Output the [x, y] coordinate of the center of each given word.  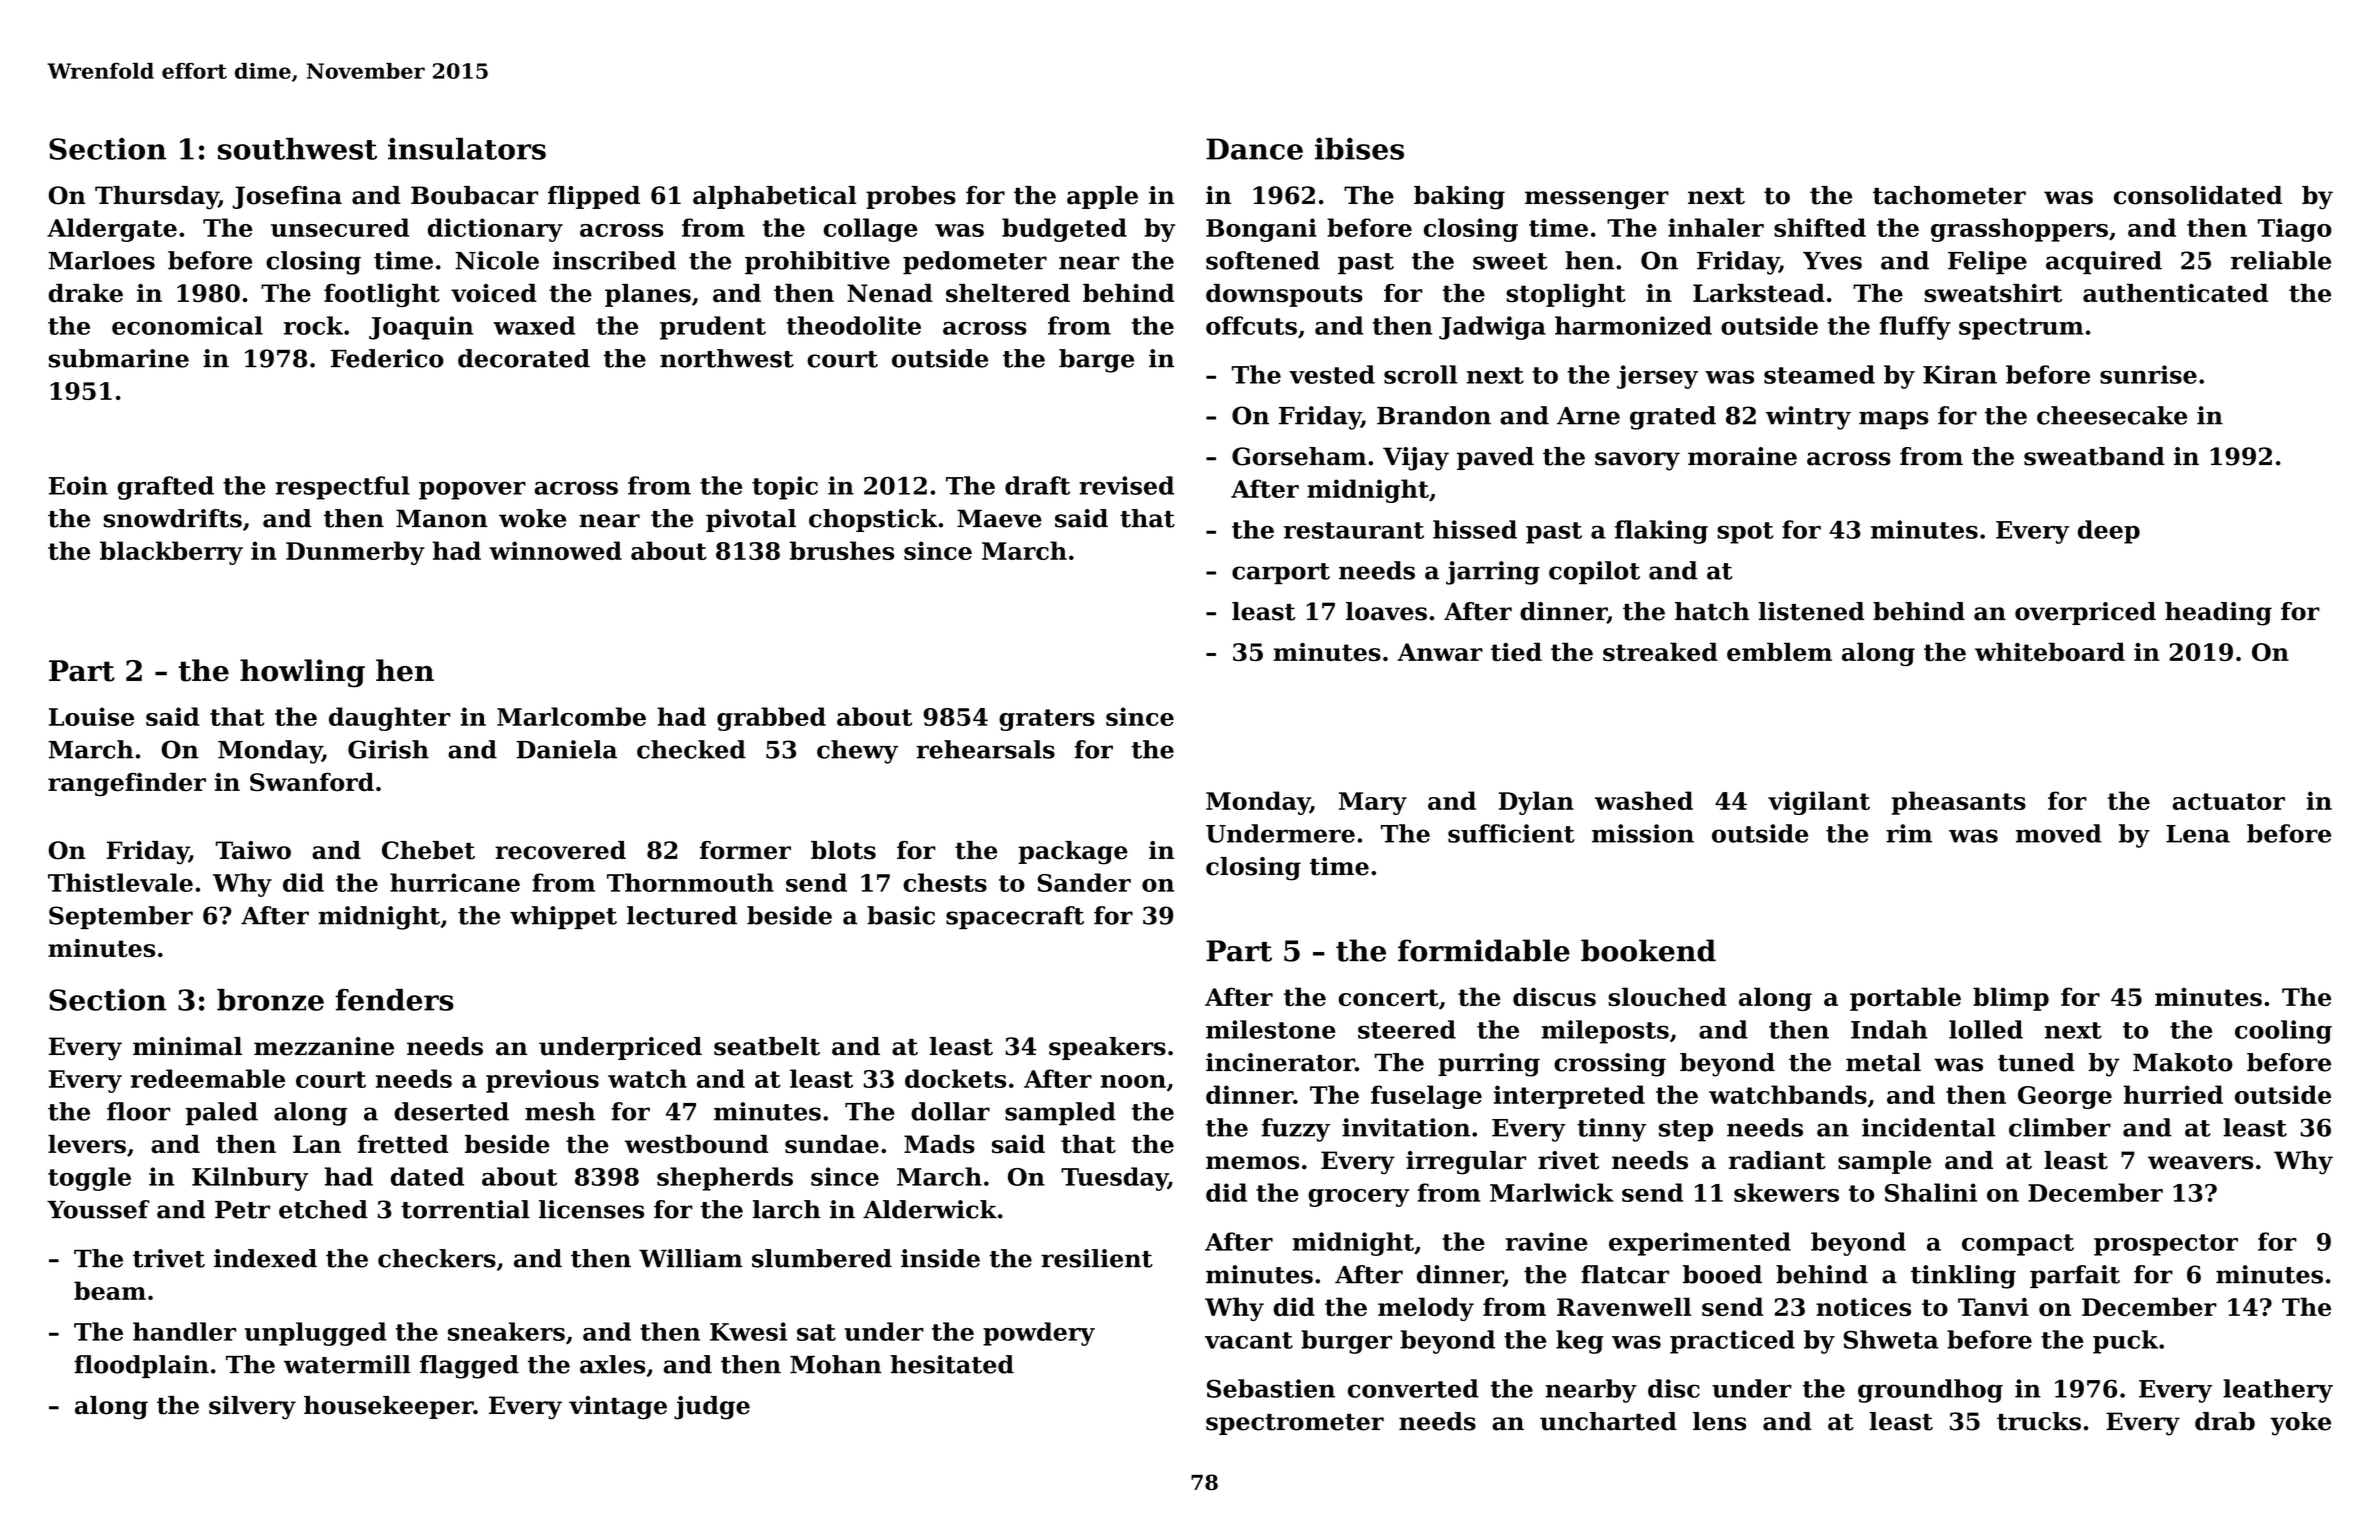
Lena [2198, 834]
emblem [1779, 651]
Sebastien [1271, 1388]
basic [901, 915]
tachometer [1949, 195]
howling [302, 673]
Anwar [1440, 652]
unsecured [340, 227]
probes [911, 197]
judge [712, 1408]
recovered [560, 850]
